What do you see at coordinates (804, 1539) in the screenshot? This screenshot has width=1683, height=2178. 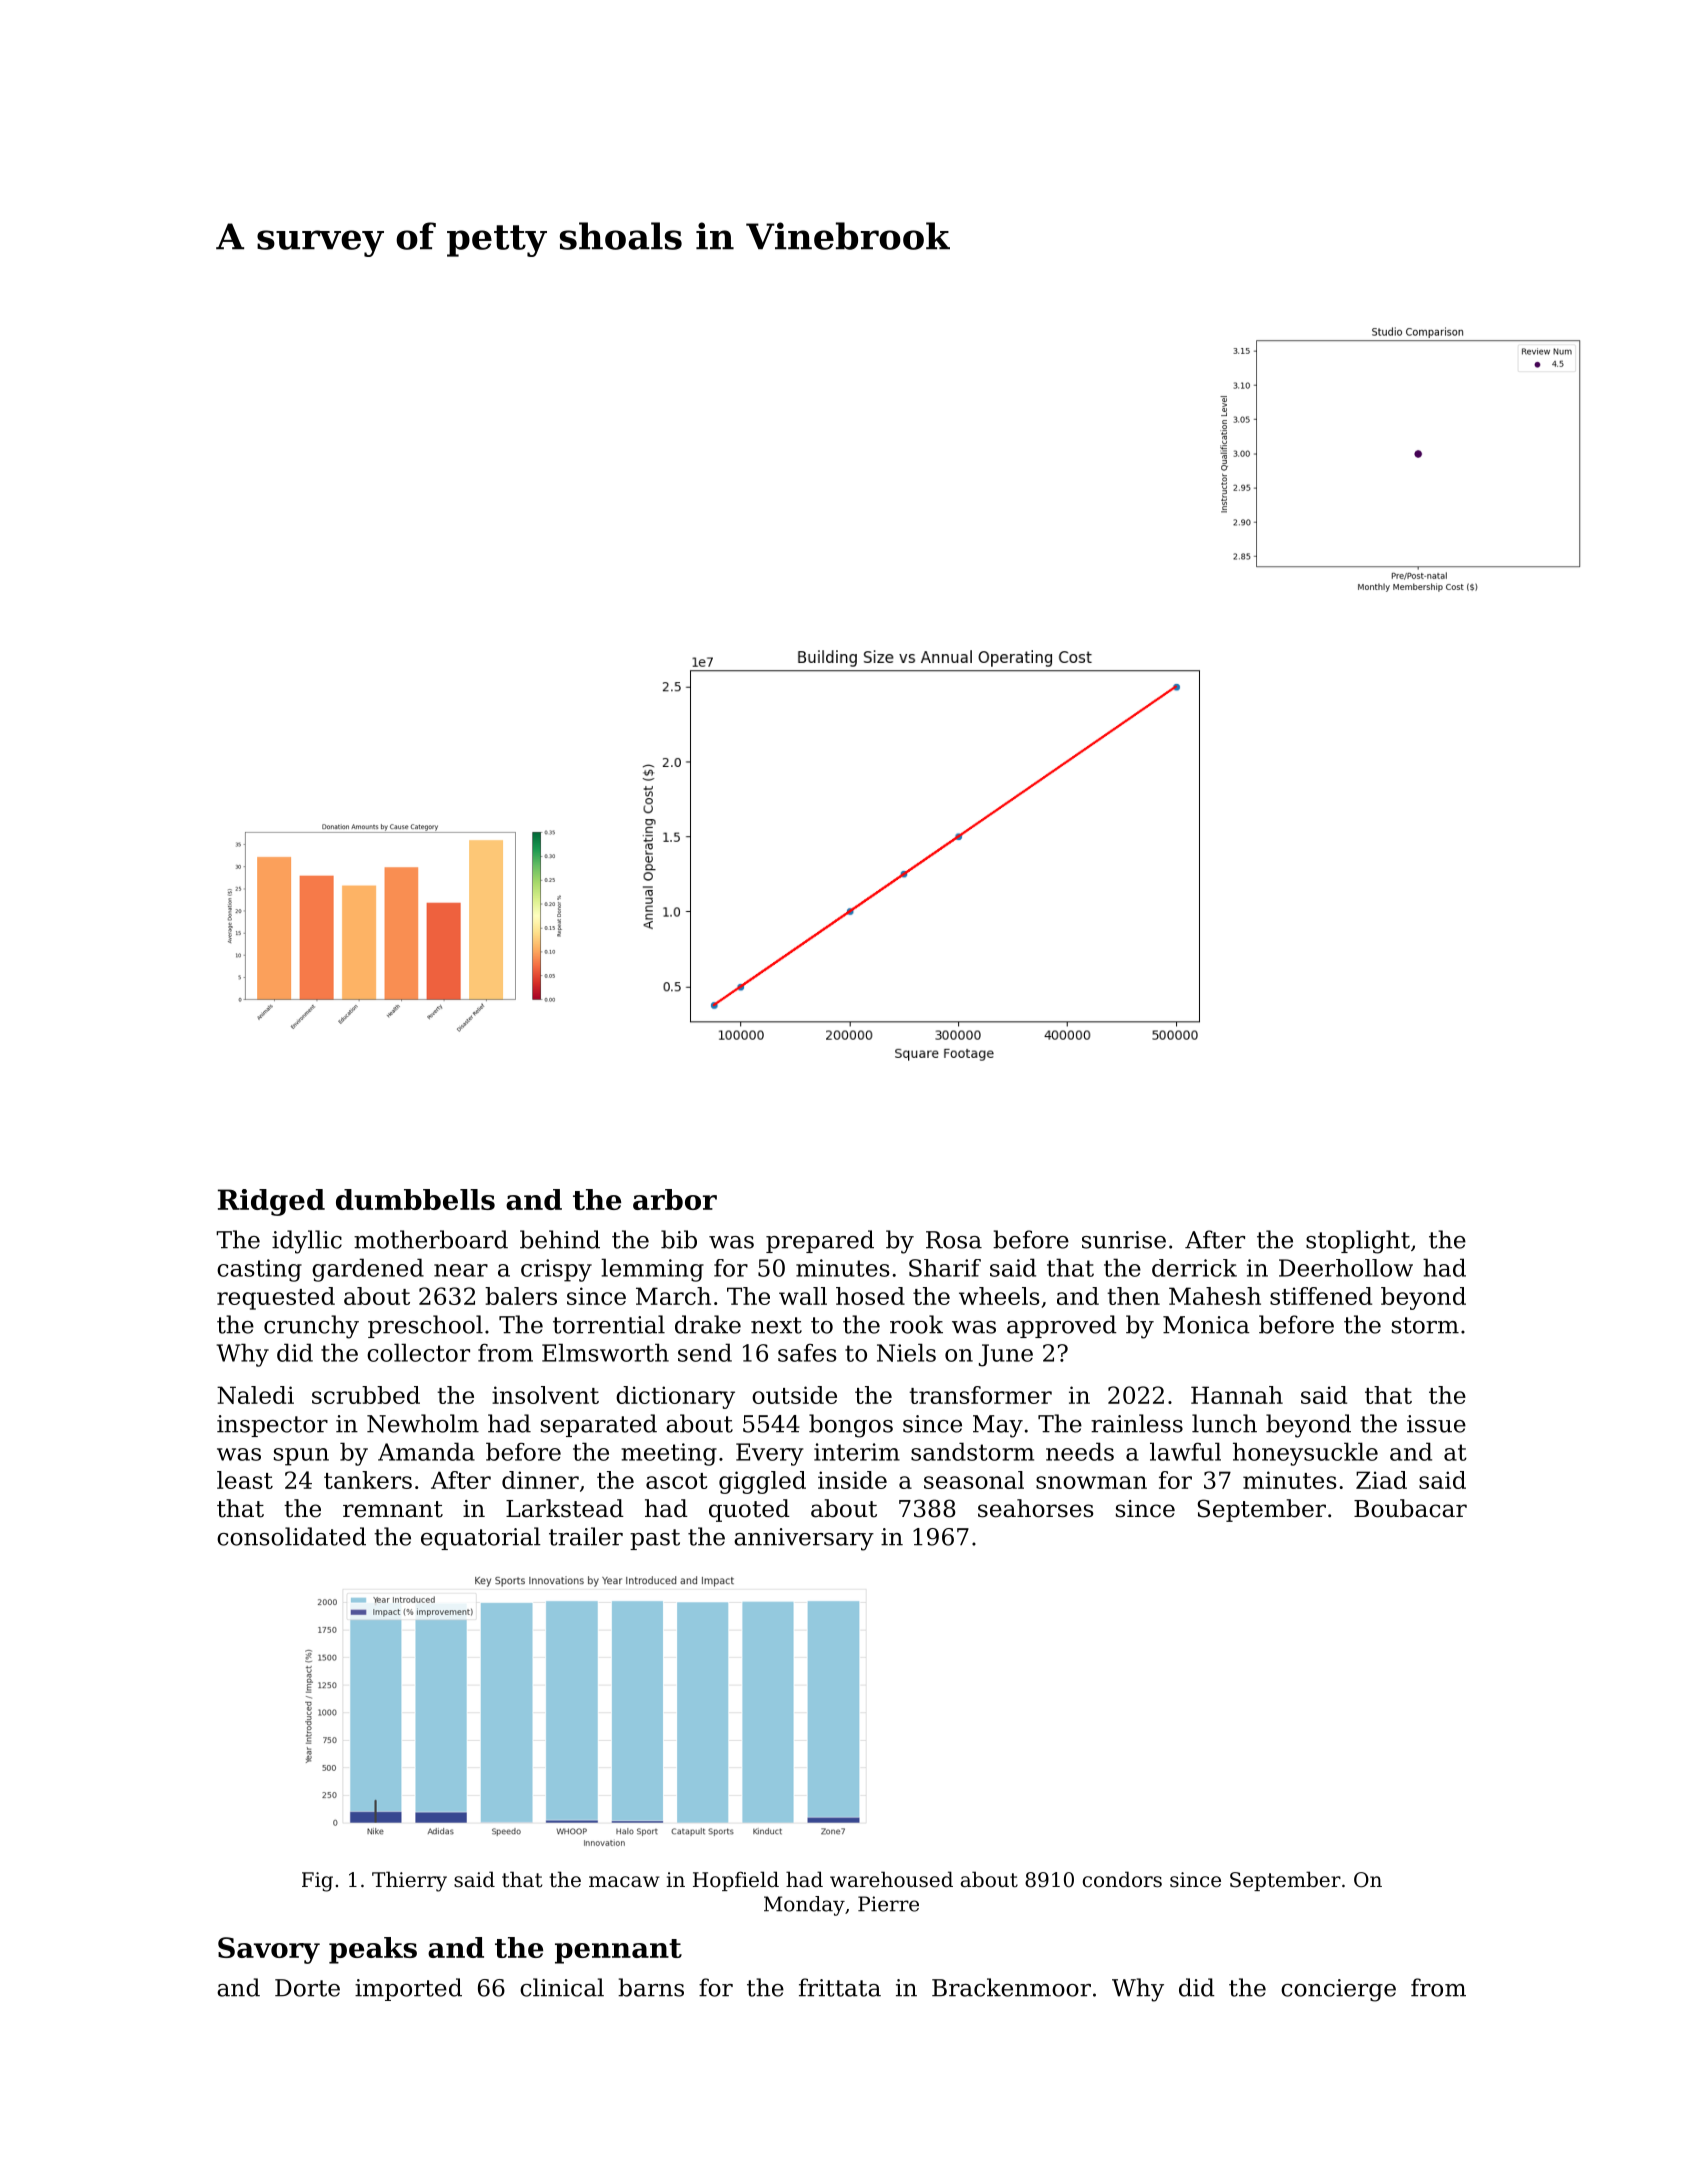 I see `anniversary` at bounding box center [804, 1539].
